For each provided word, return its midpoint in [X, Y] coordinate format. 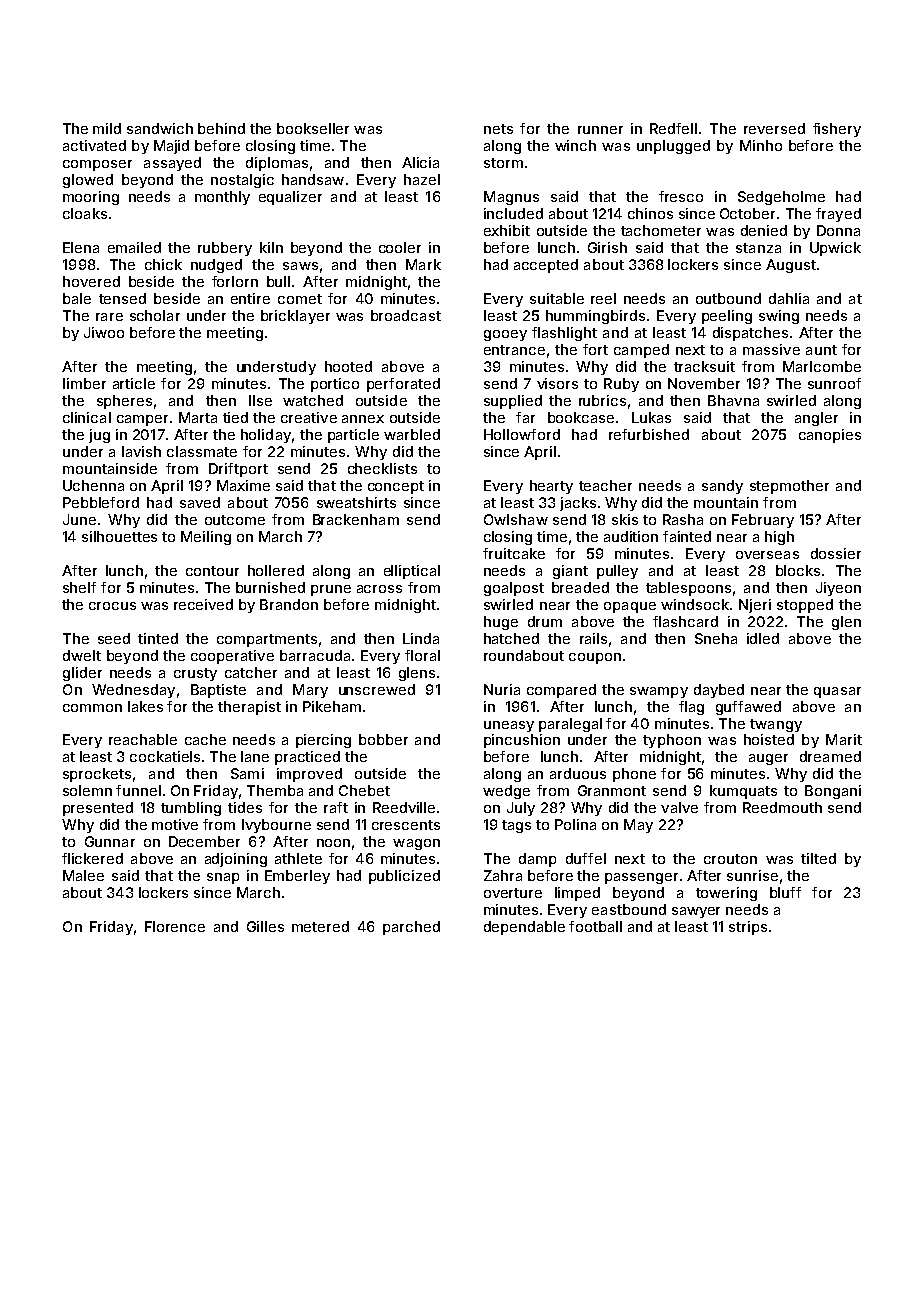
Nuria [502, 689]
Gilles [265, 926]
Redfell [673, 128]
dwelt [82, 655]
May [638, 826]
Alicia [420, 162]
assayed [172, 164]
